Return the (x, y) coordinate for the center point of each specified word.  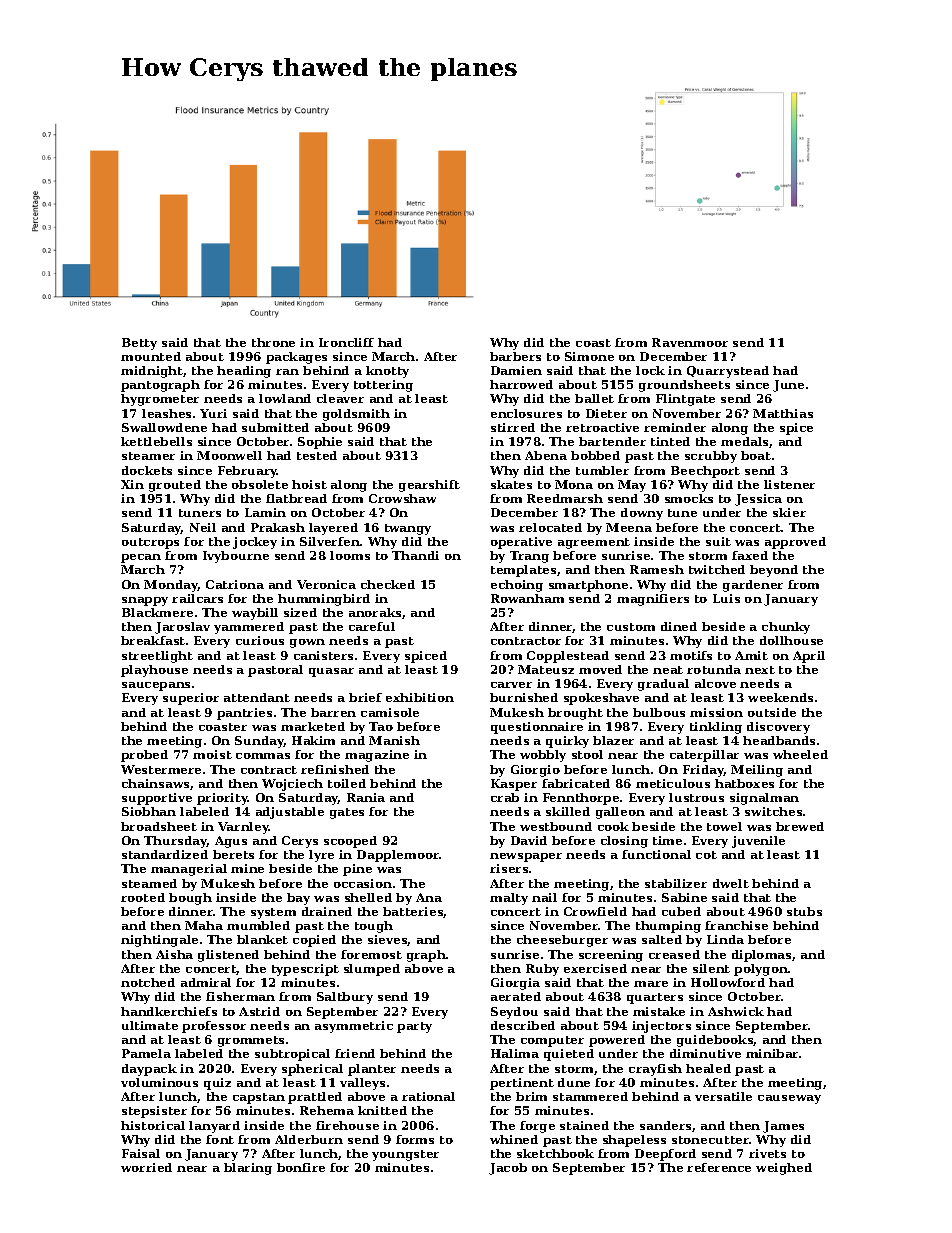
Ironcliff (346, 342)
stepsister (154, 1112)
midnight (152, 372)
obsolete (260, 484)
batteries (413, 912)
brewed (800, 826)
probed (144, 756)
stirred (513, 427)
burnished (524, 697)
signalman (764, 799)
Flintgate (685, 400)
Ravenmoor (690, 342)
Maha (204, 925)
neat (668, 670)
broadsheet (159, 826)
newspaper (526, 857)
